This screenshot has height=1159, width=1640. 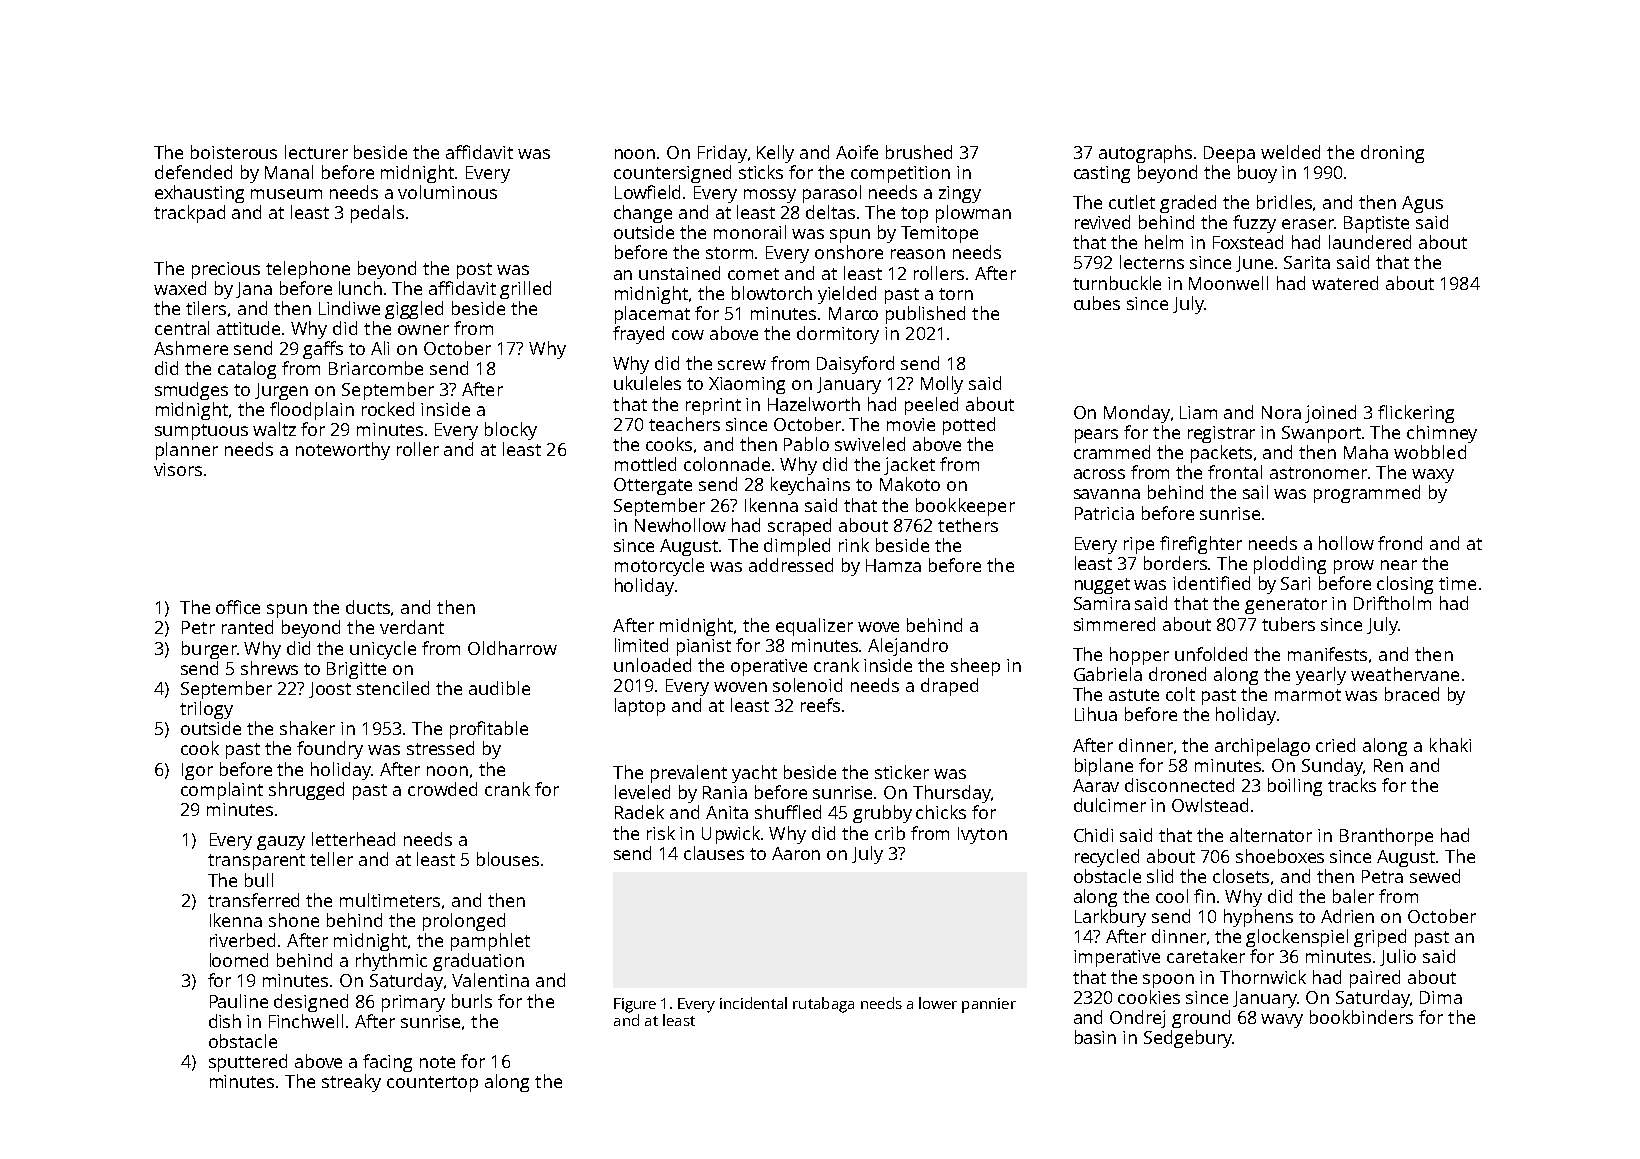 I want to click on streaky, so click(x=351, y=1083).
